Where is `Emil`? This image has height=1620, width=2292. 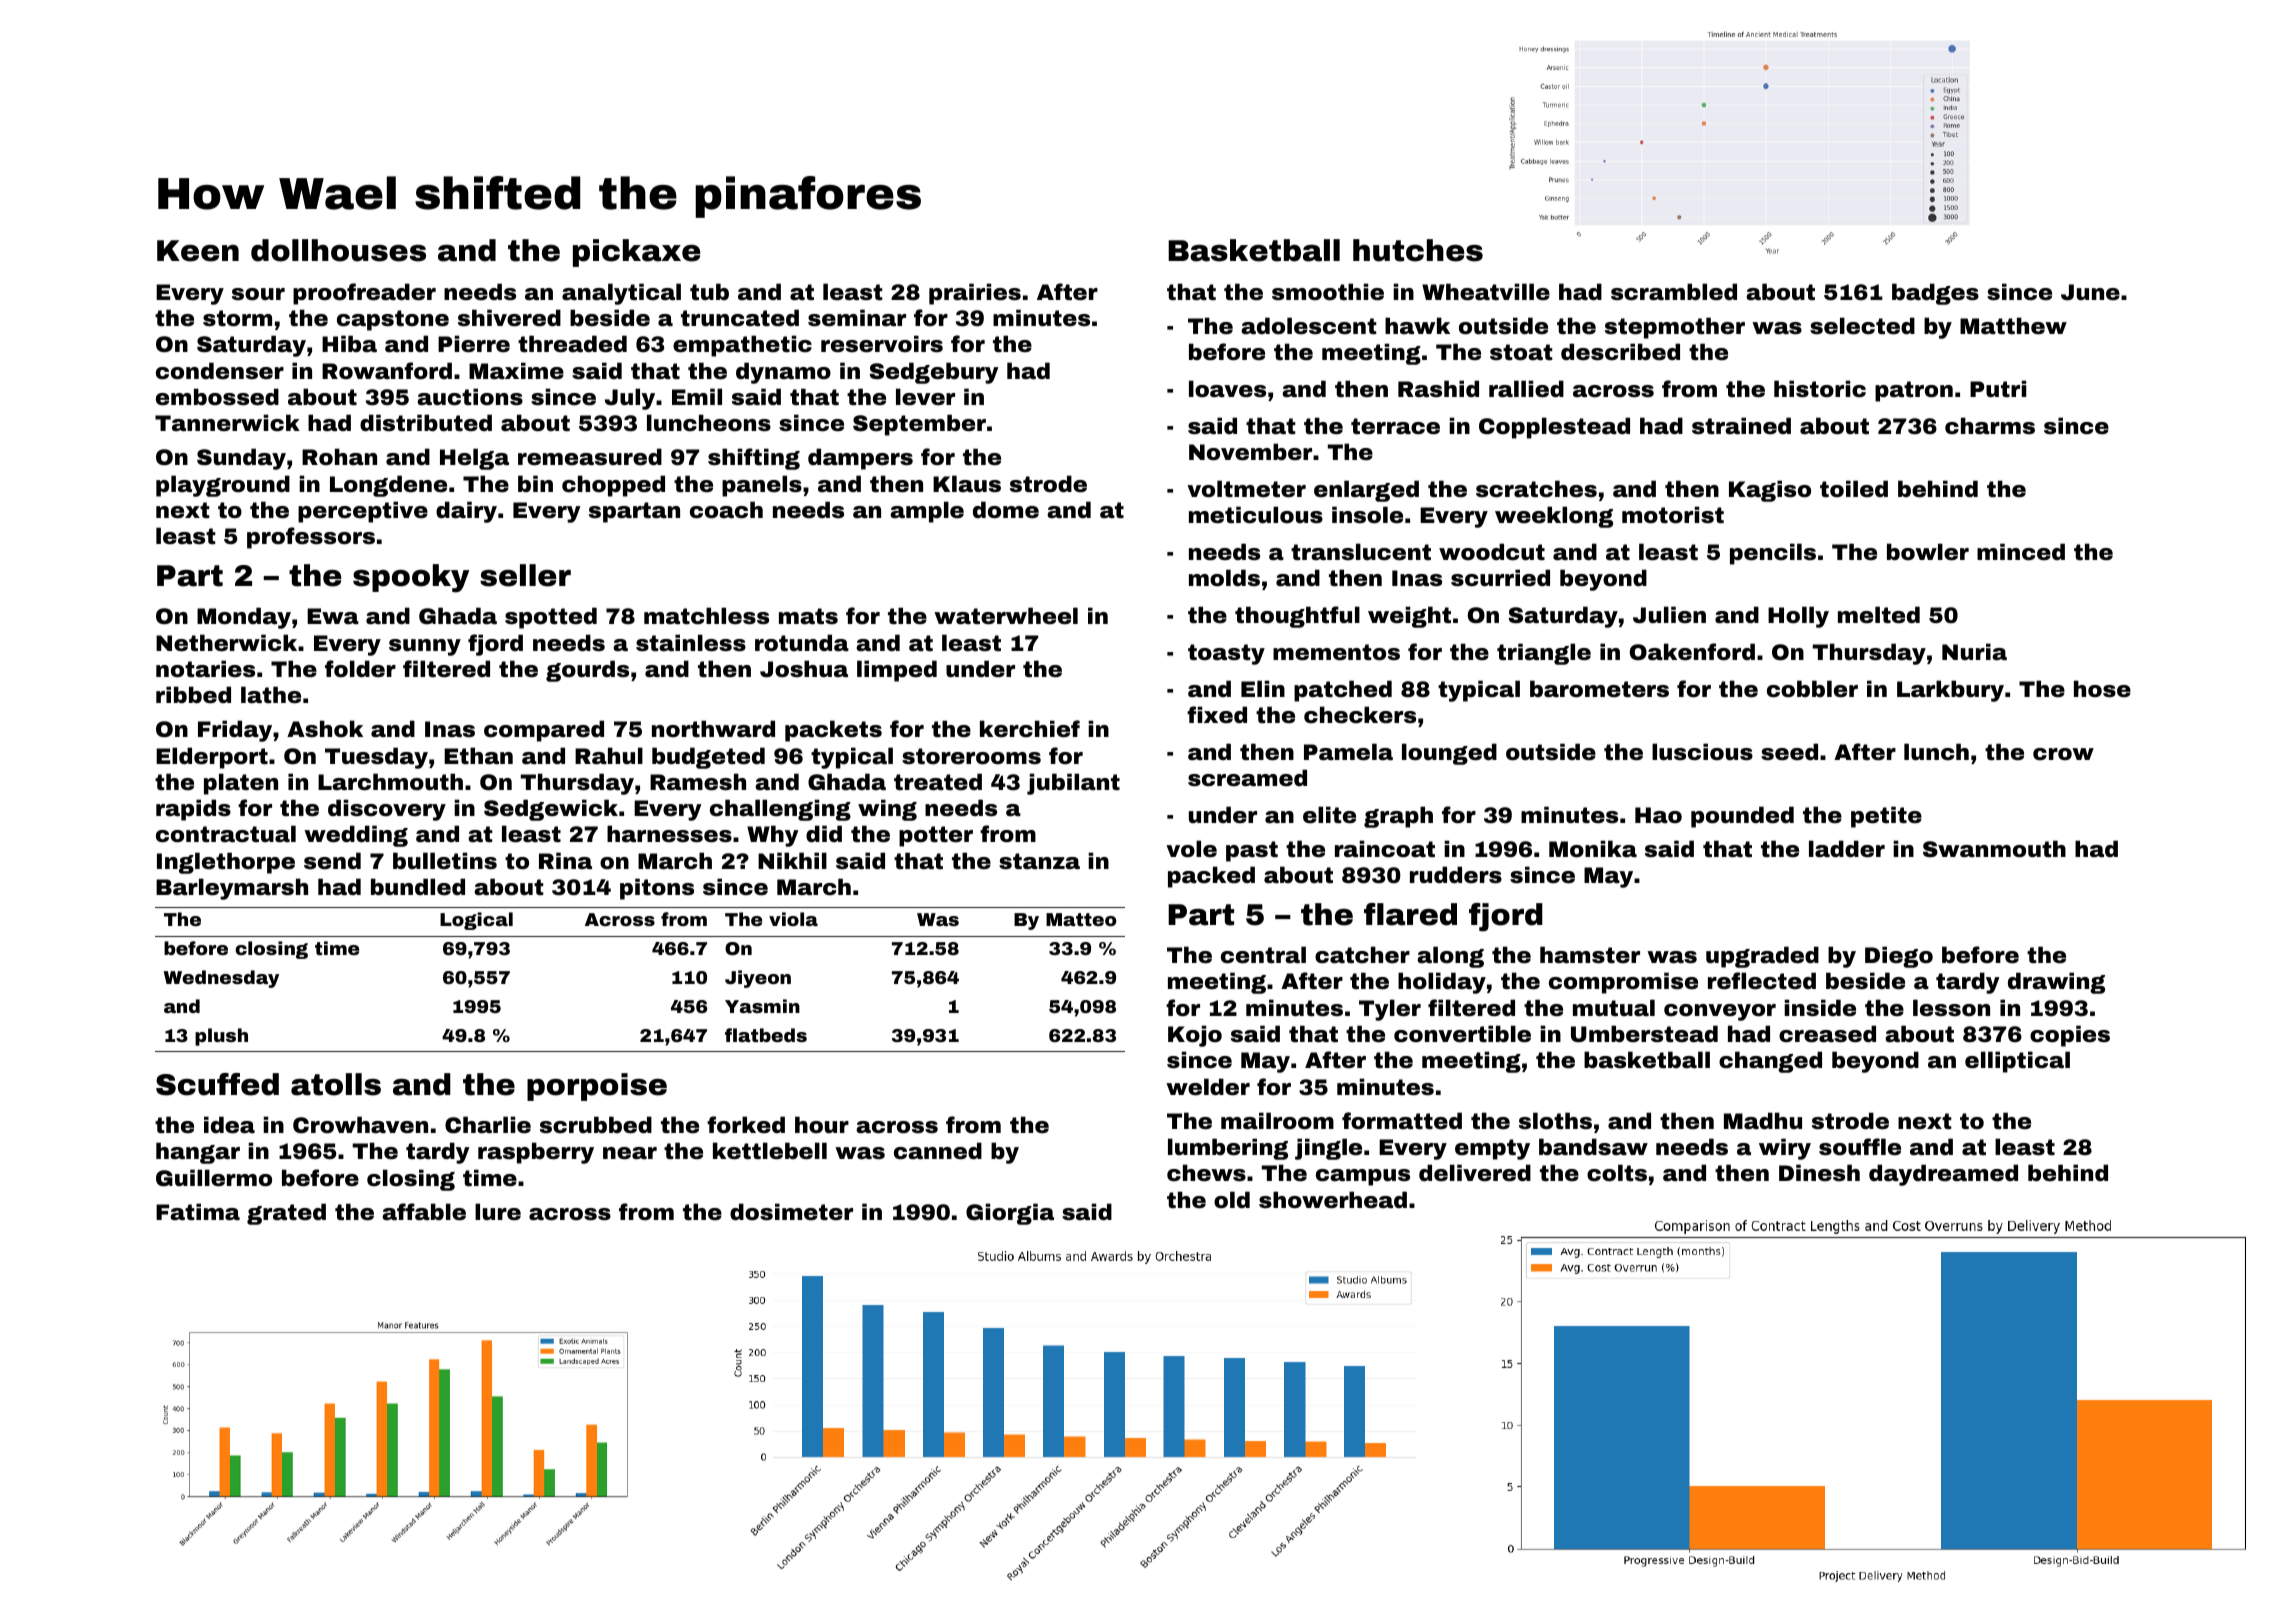 Emil is located at coordinates (697, 396).
